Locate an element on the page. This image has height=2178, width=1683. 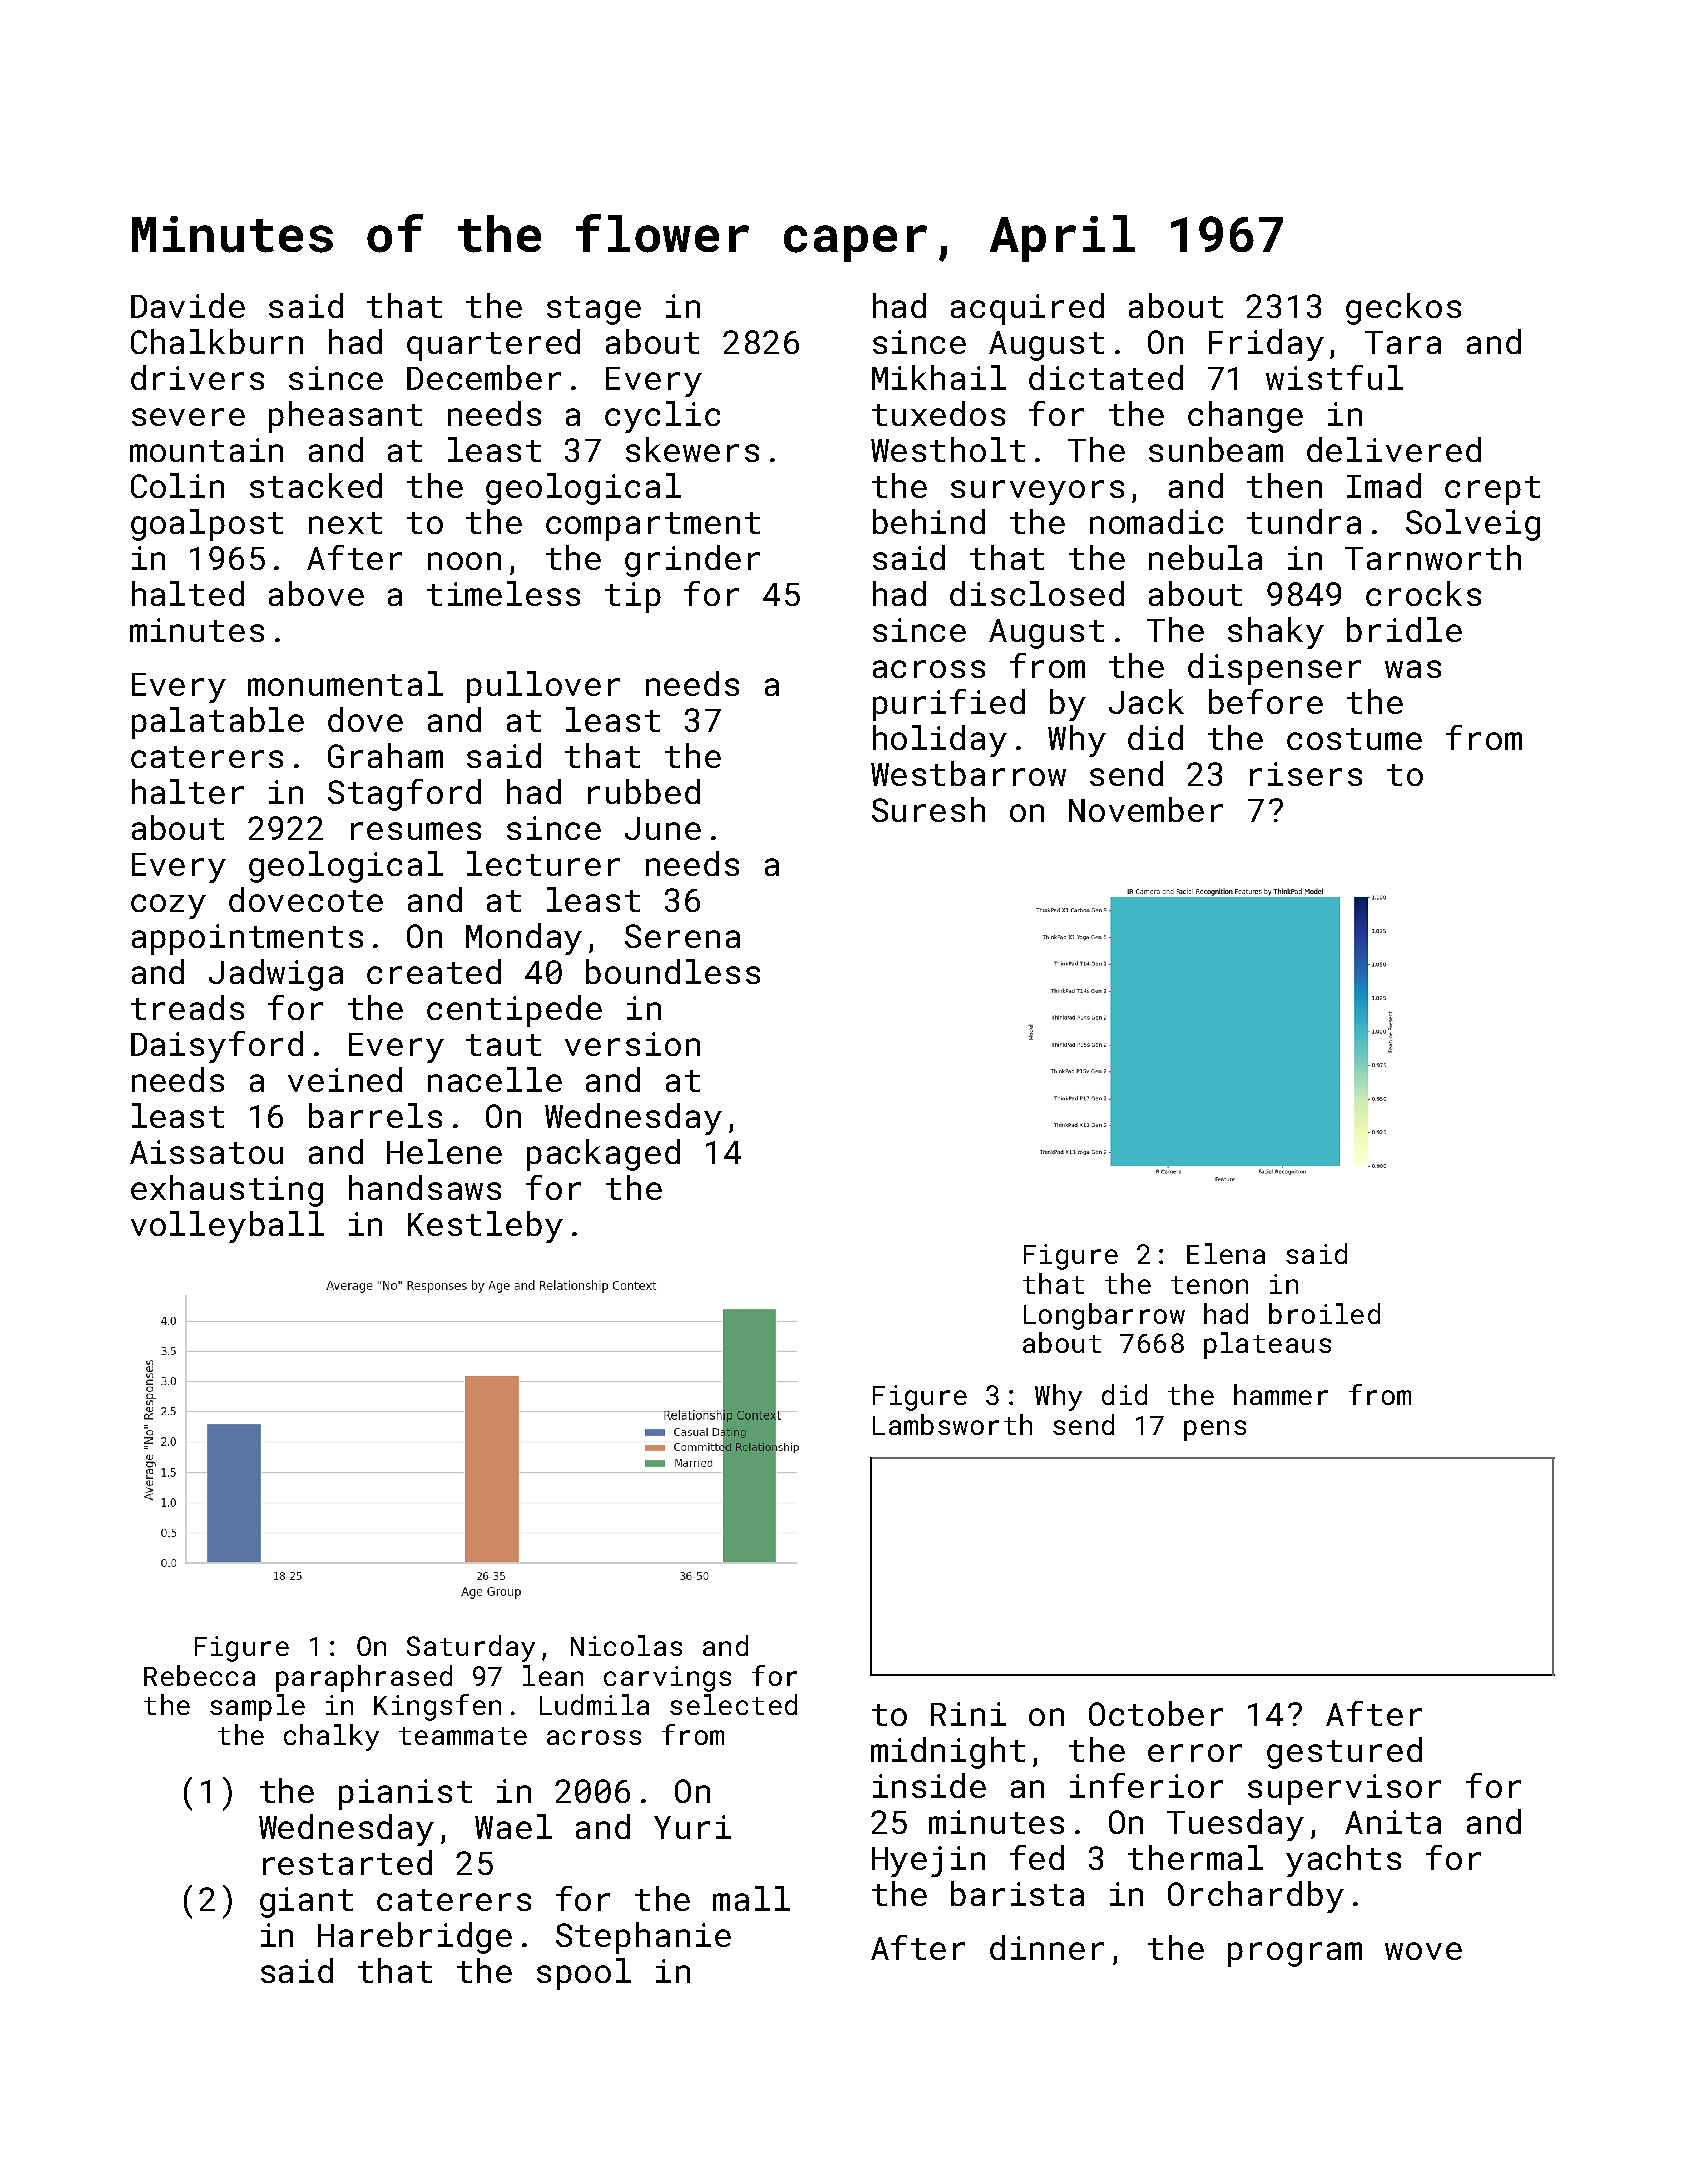
chalky is located at coordinates (331, 1737).
